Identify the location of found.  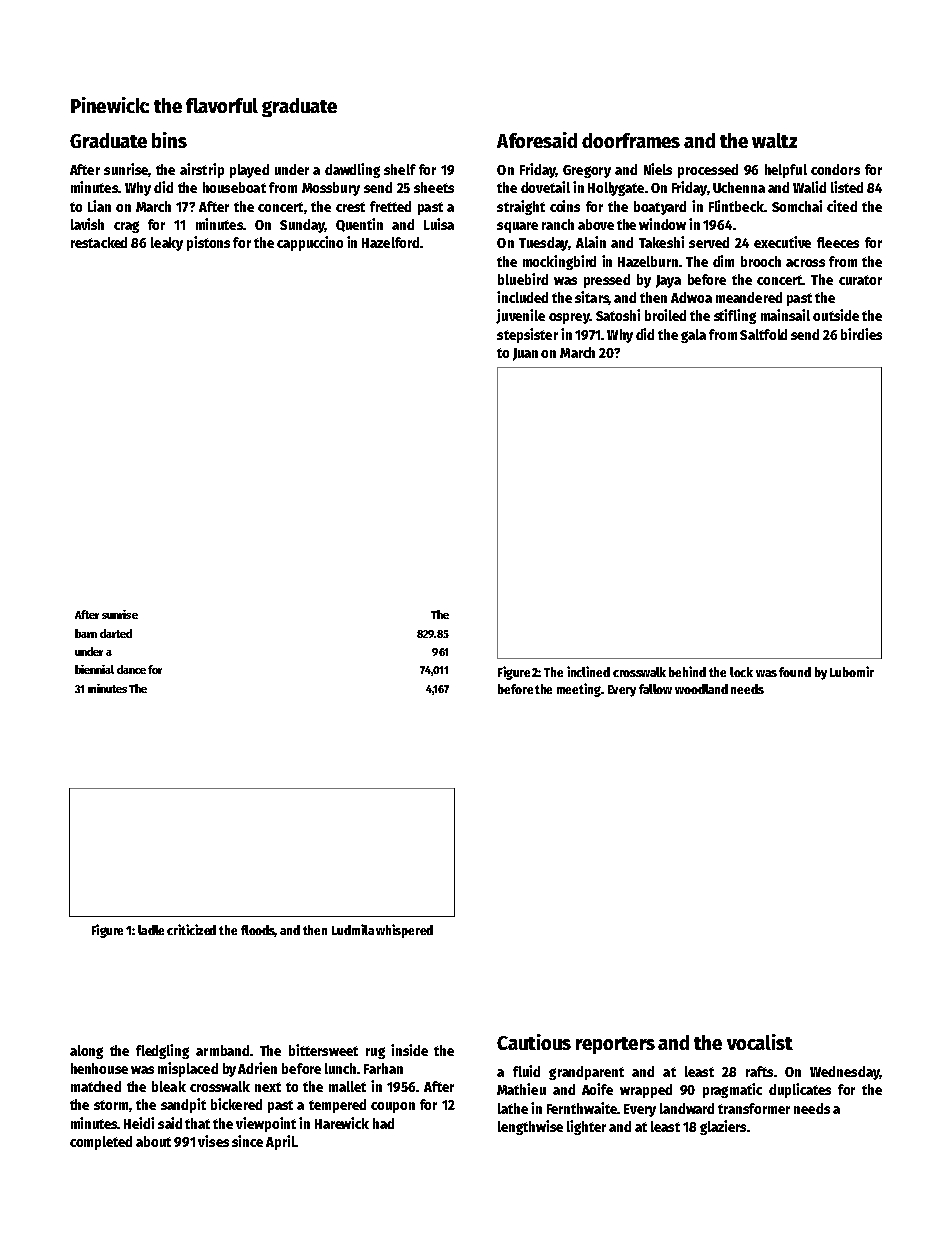
(795, 672).
